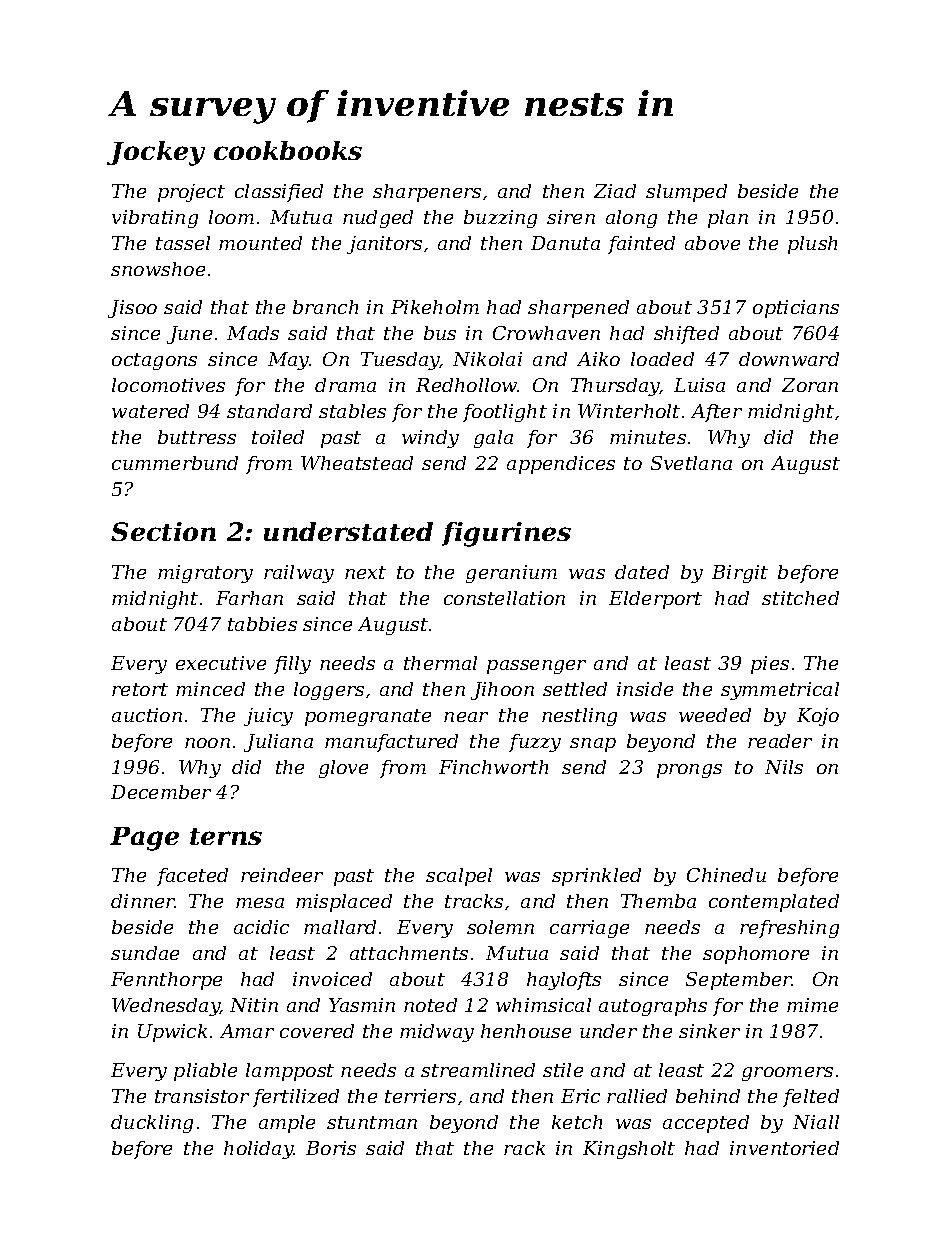 This screenshot has width=952, height=1233. What do you see at coordinates (279, 193) in the screenshot?
I see `classified` at bounding box center [279, 193].
